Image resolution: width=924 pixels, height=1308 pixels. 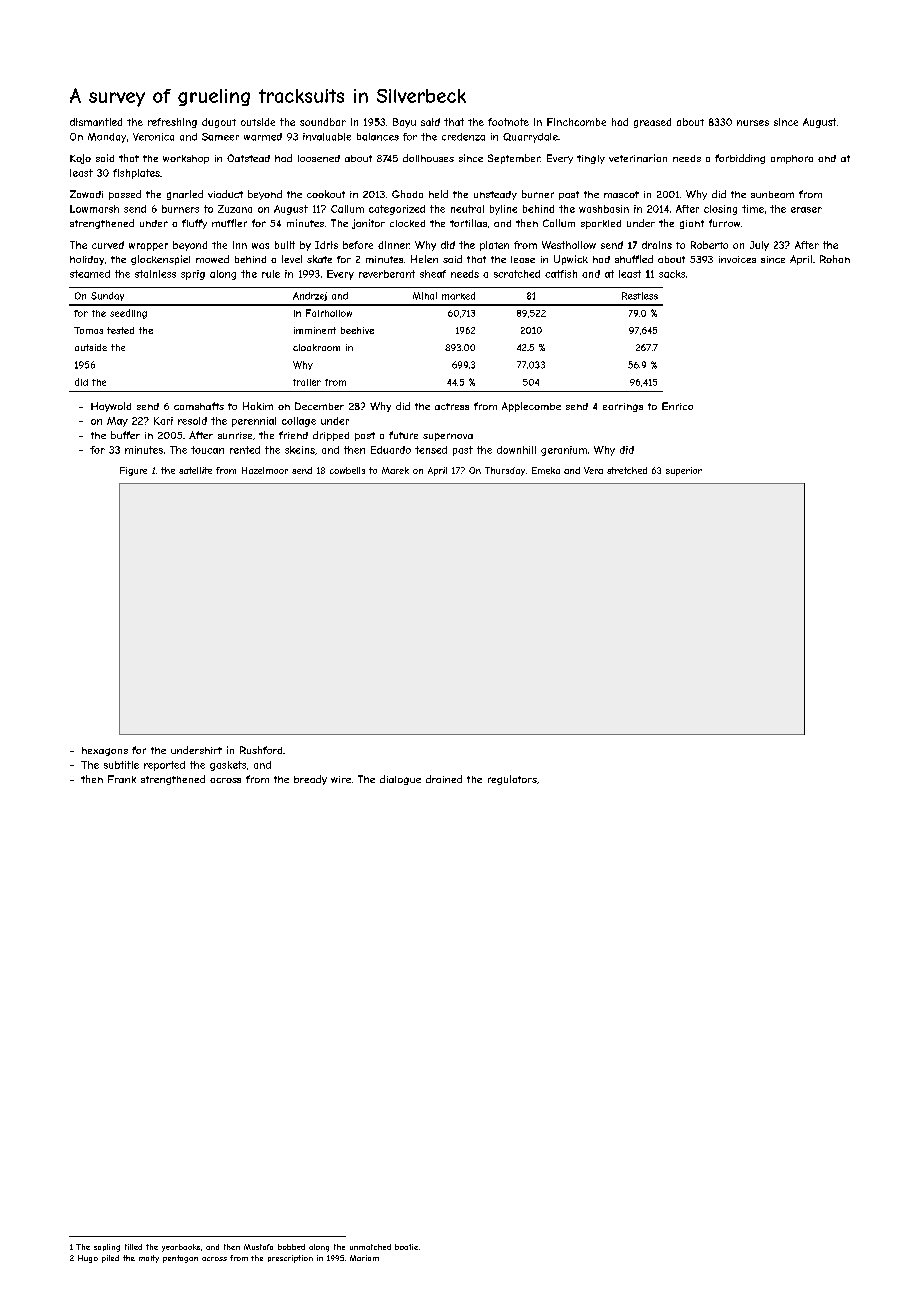 I want to click on Hakim, so click(x=258, y=406).
